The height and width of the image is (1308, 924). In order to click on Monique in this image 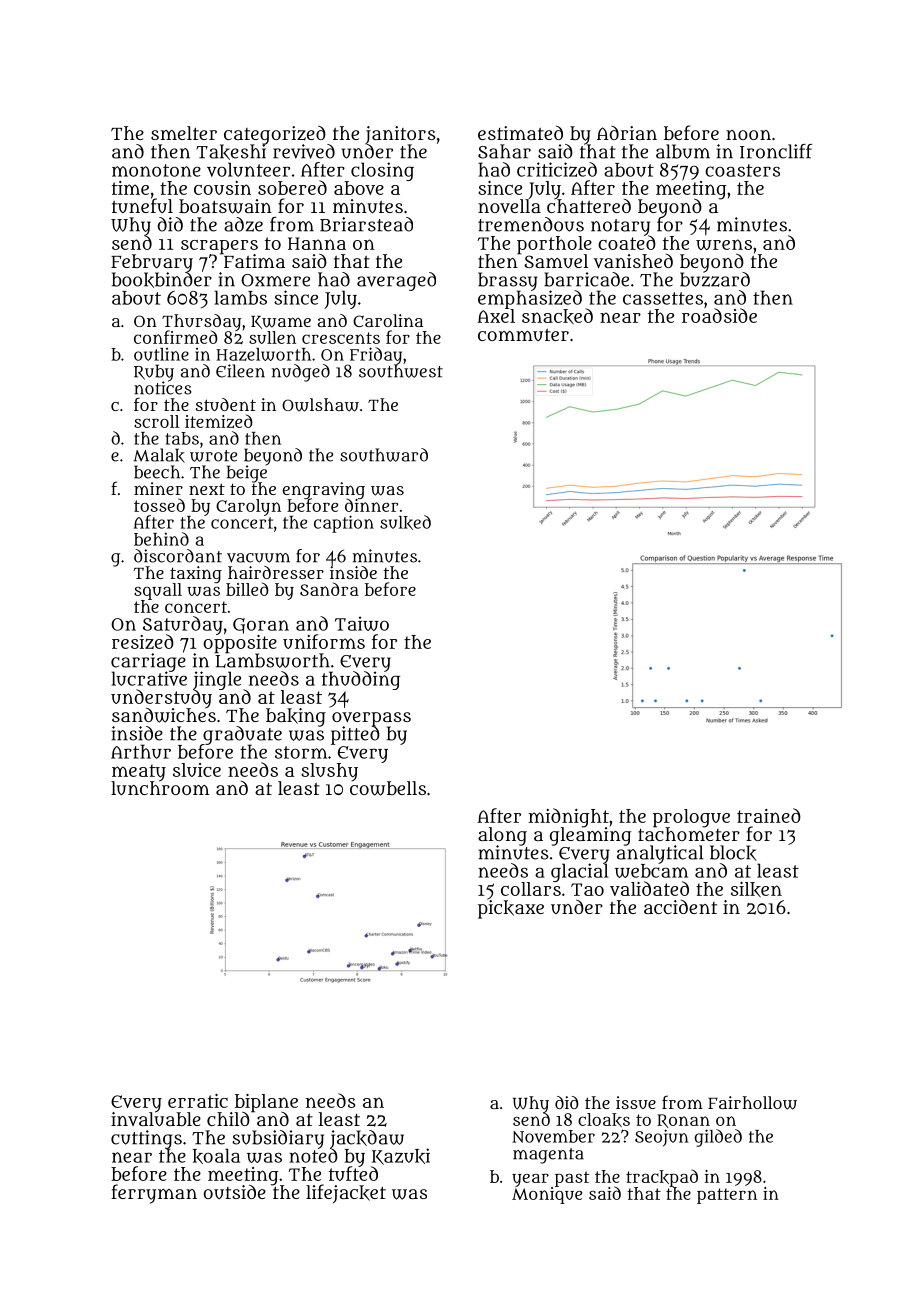, I will do `click(547, 1195)`.
